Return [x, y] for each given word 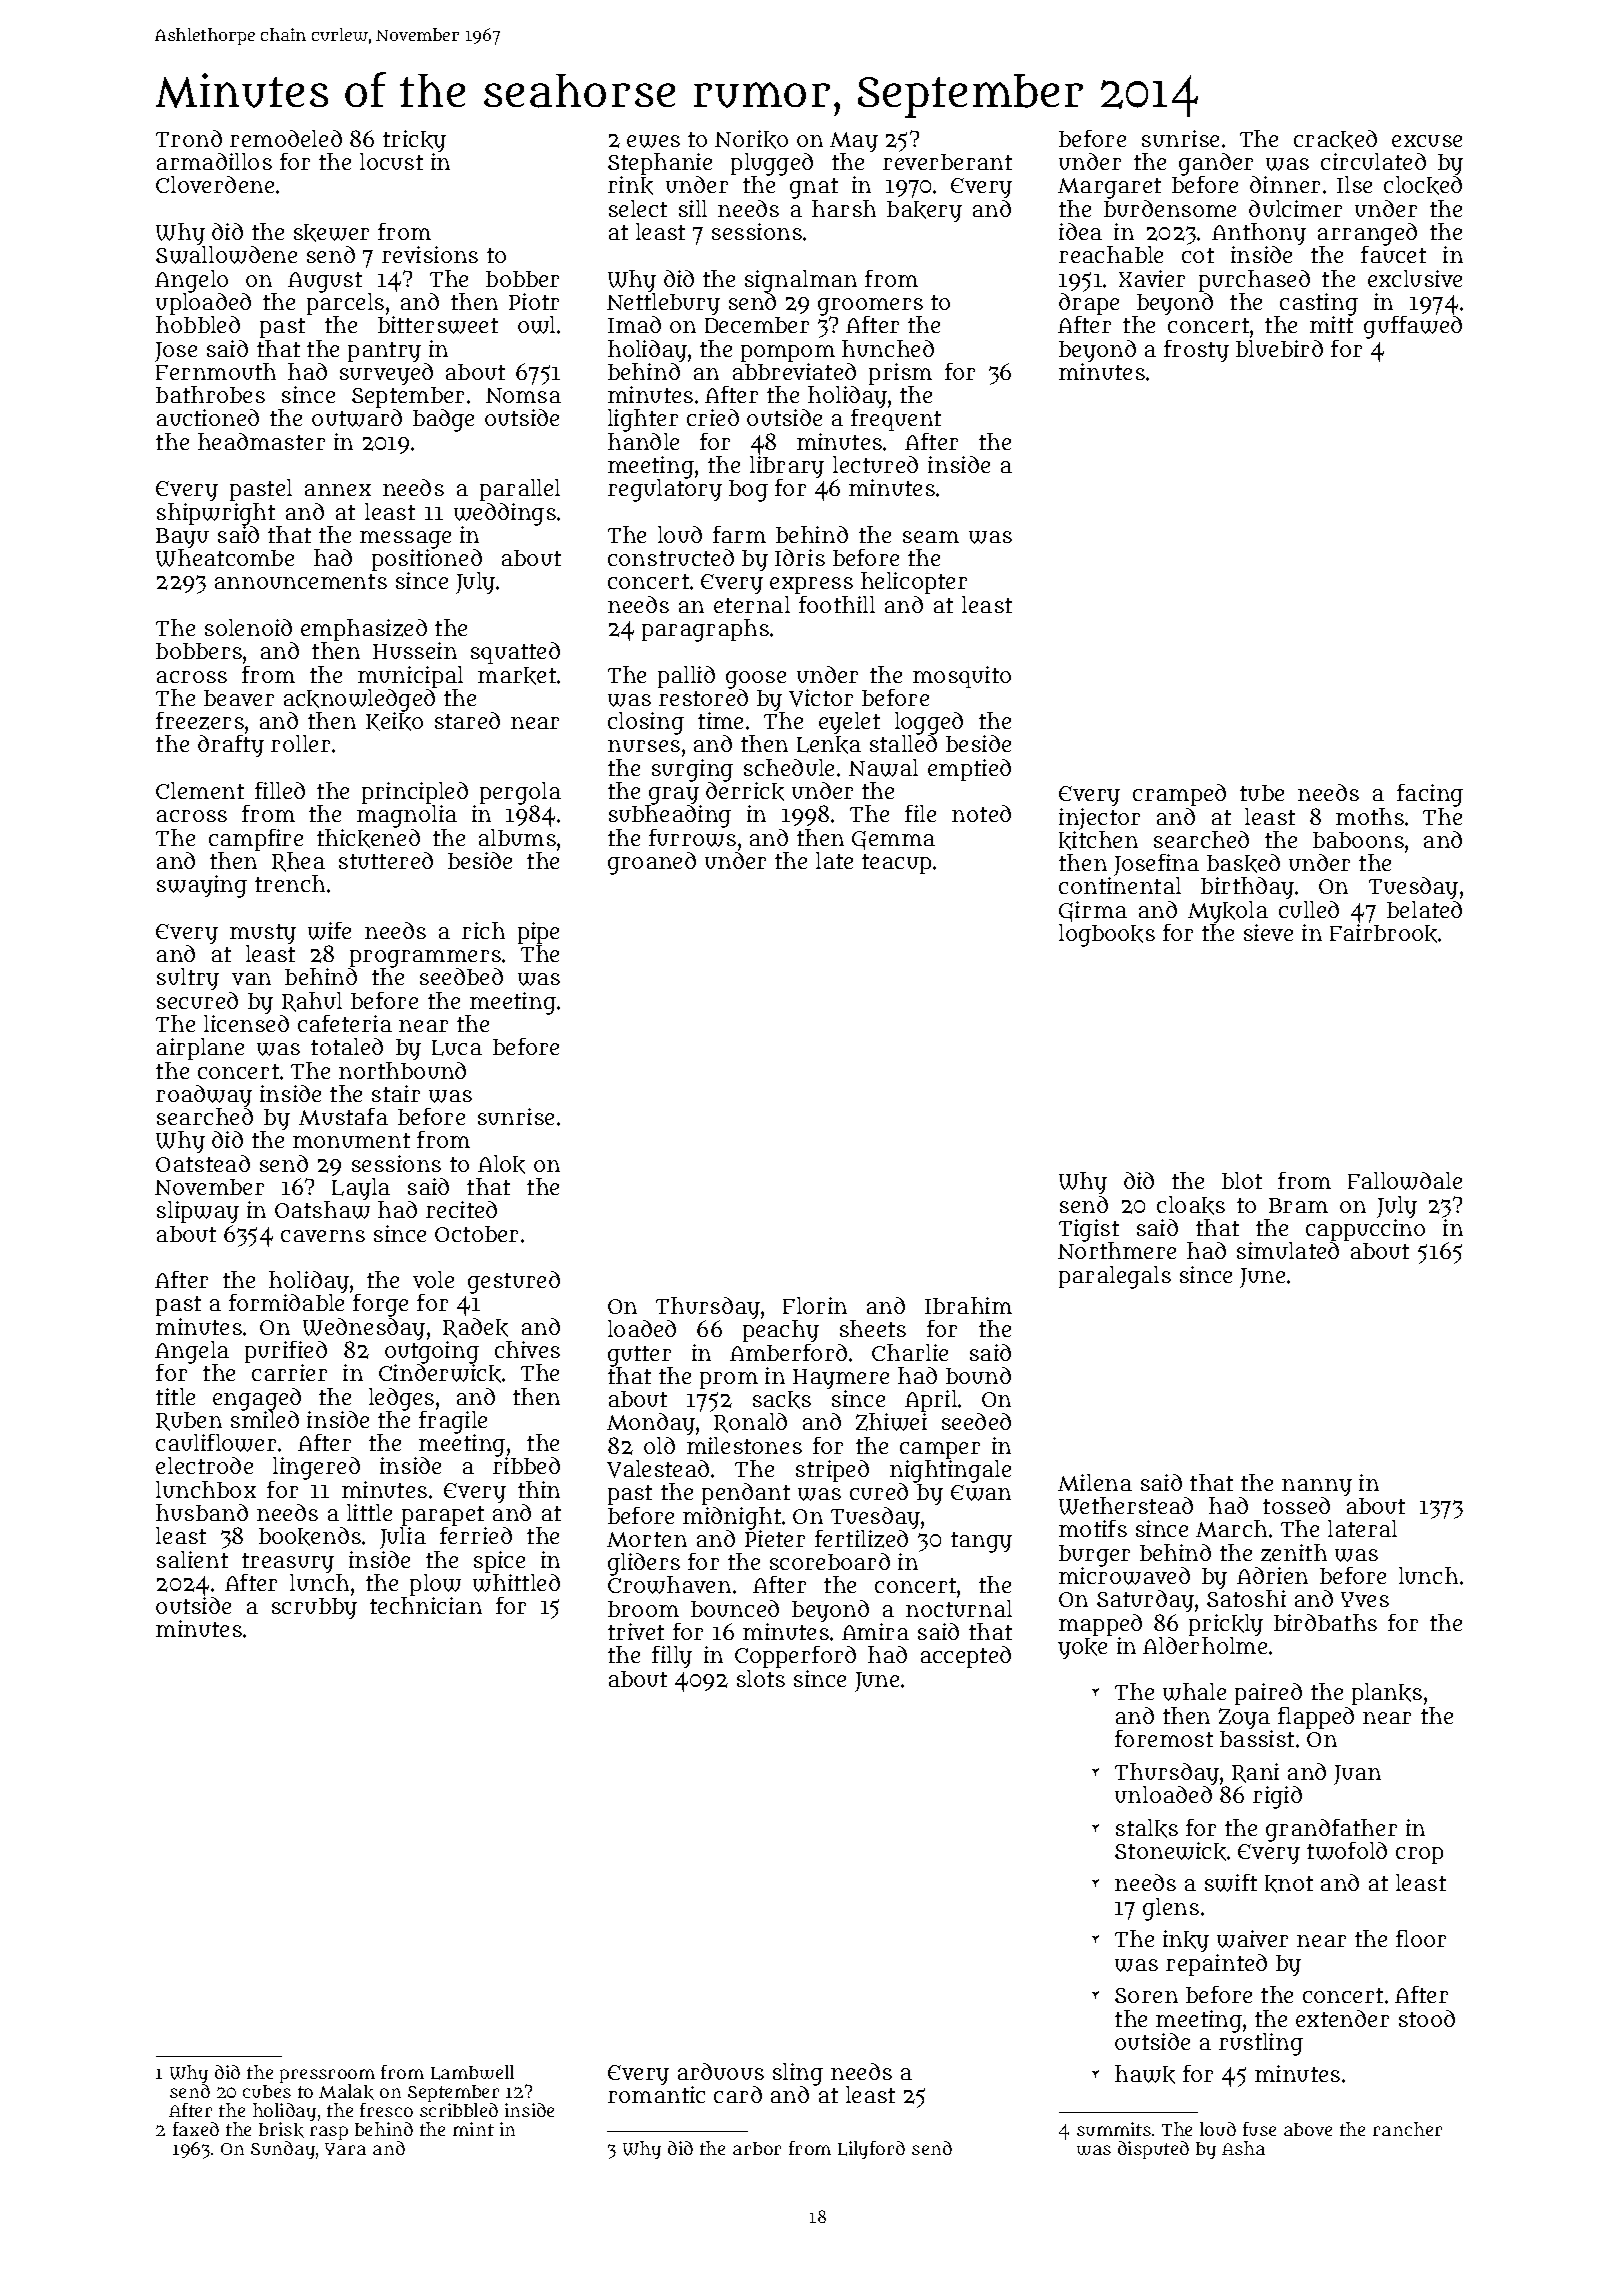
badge [443, 420]
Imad [634, 324]
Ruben [189, 1421]
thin [539, 1489]
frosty [1196, 351]
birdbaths [1325, 1622]
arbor [757, 2148]
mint [473, 2129]
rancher [1407, 2129]
